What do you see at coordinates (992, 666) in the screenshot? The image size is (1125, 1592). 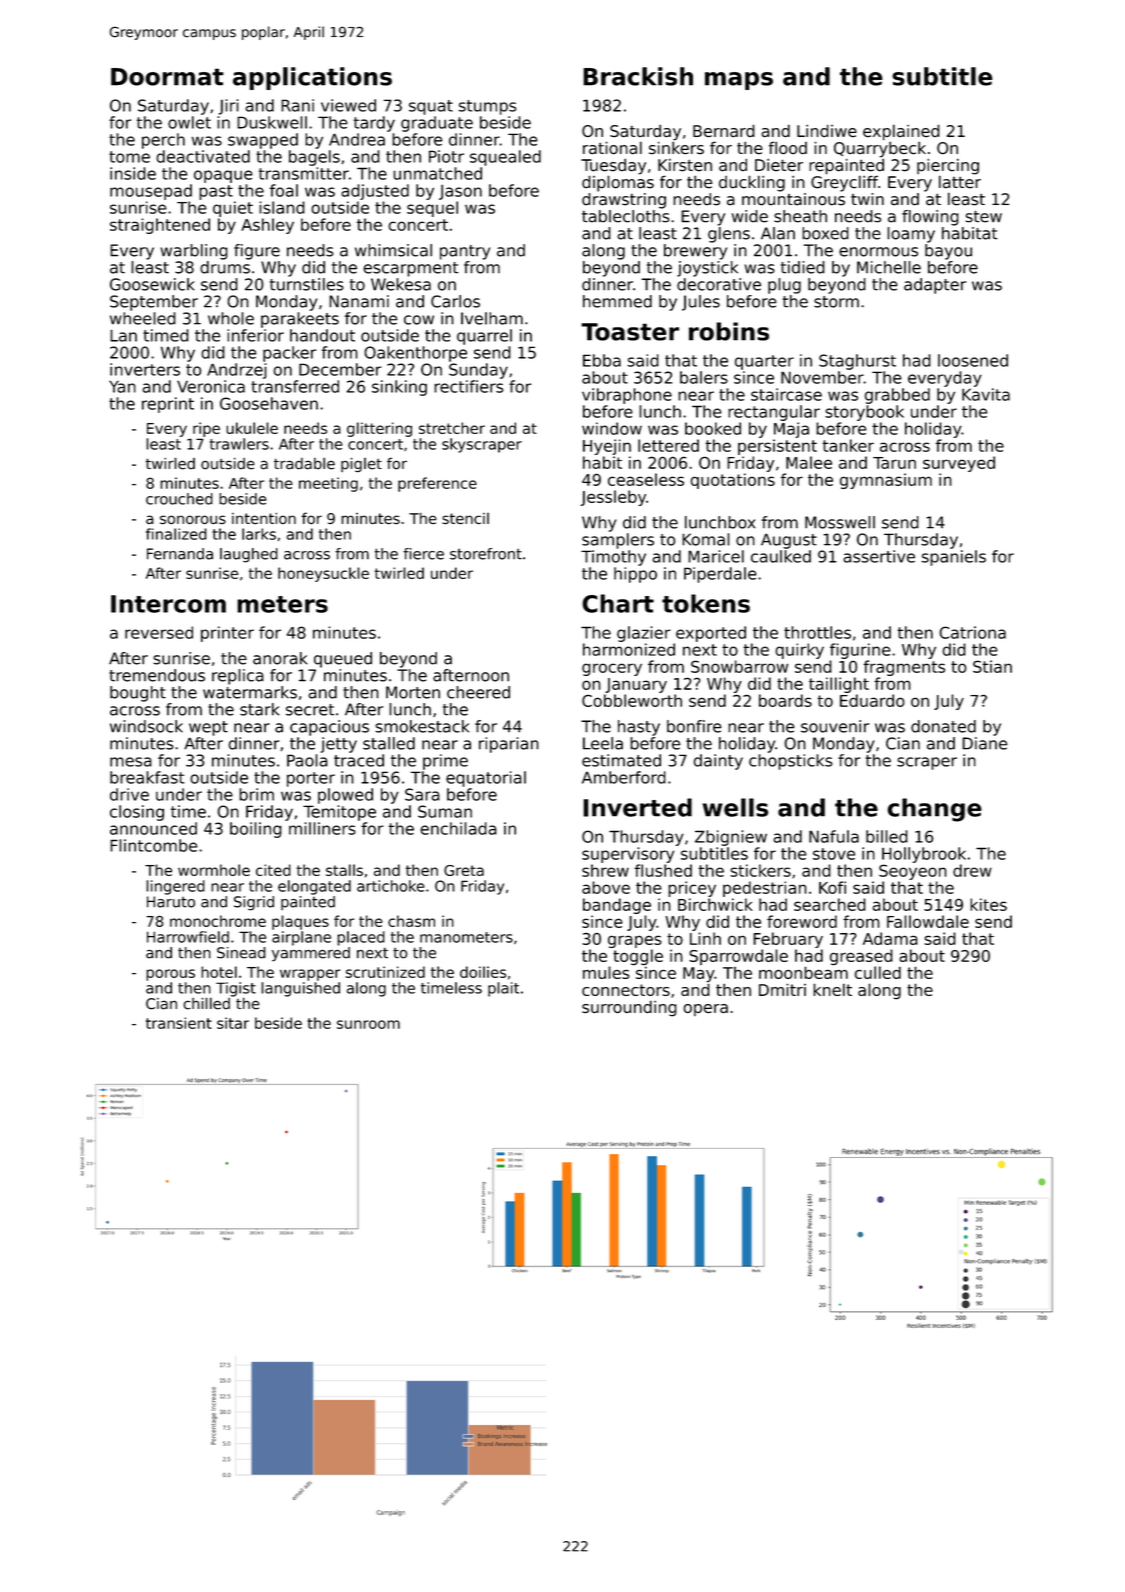 I see `Stian` at bounding box center [992, 666].
